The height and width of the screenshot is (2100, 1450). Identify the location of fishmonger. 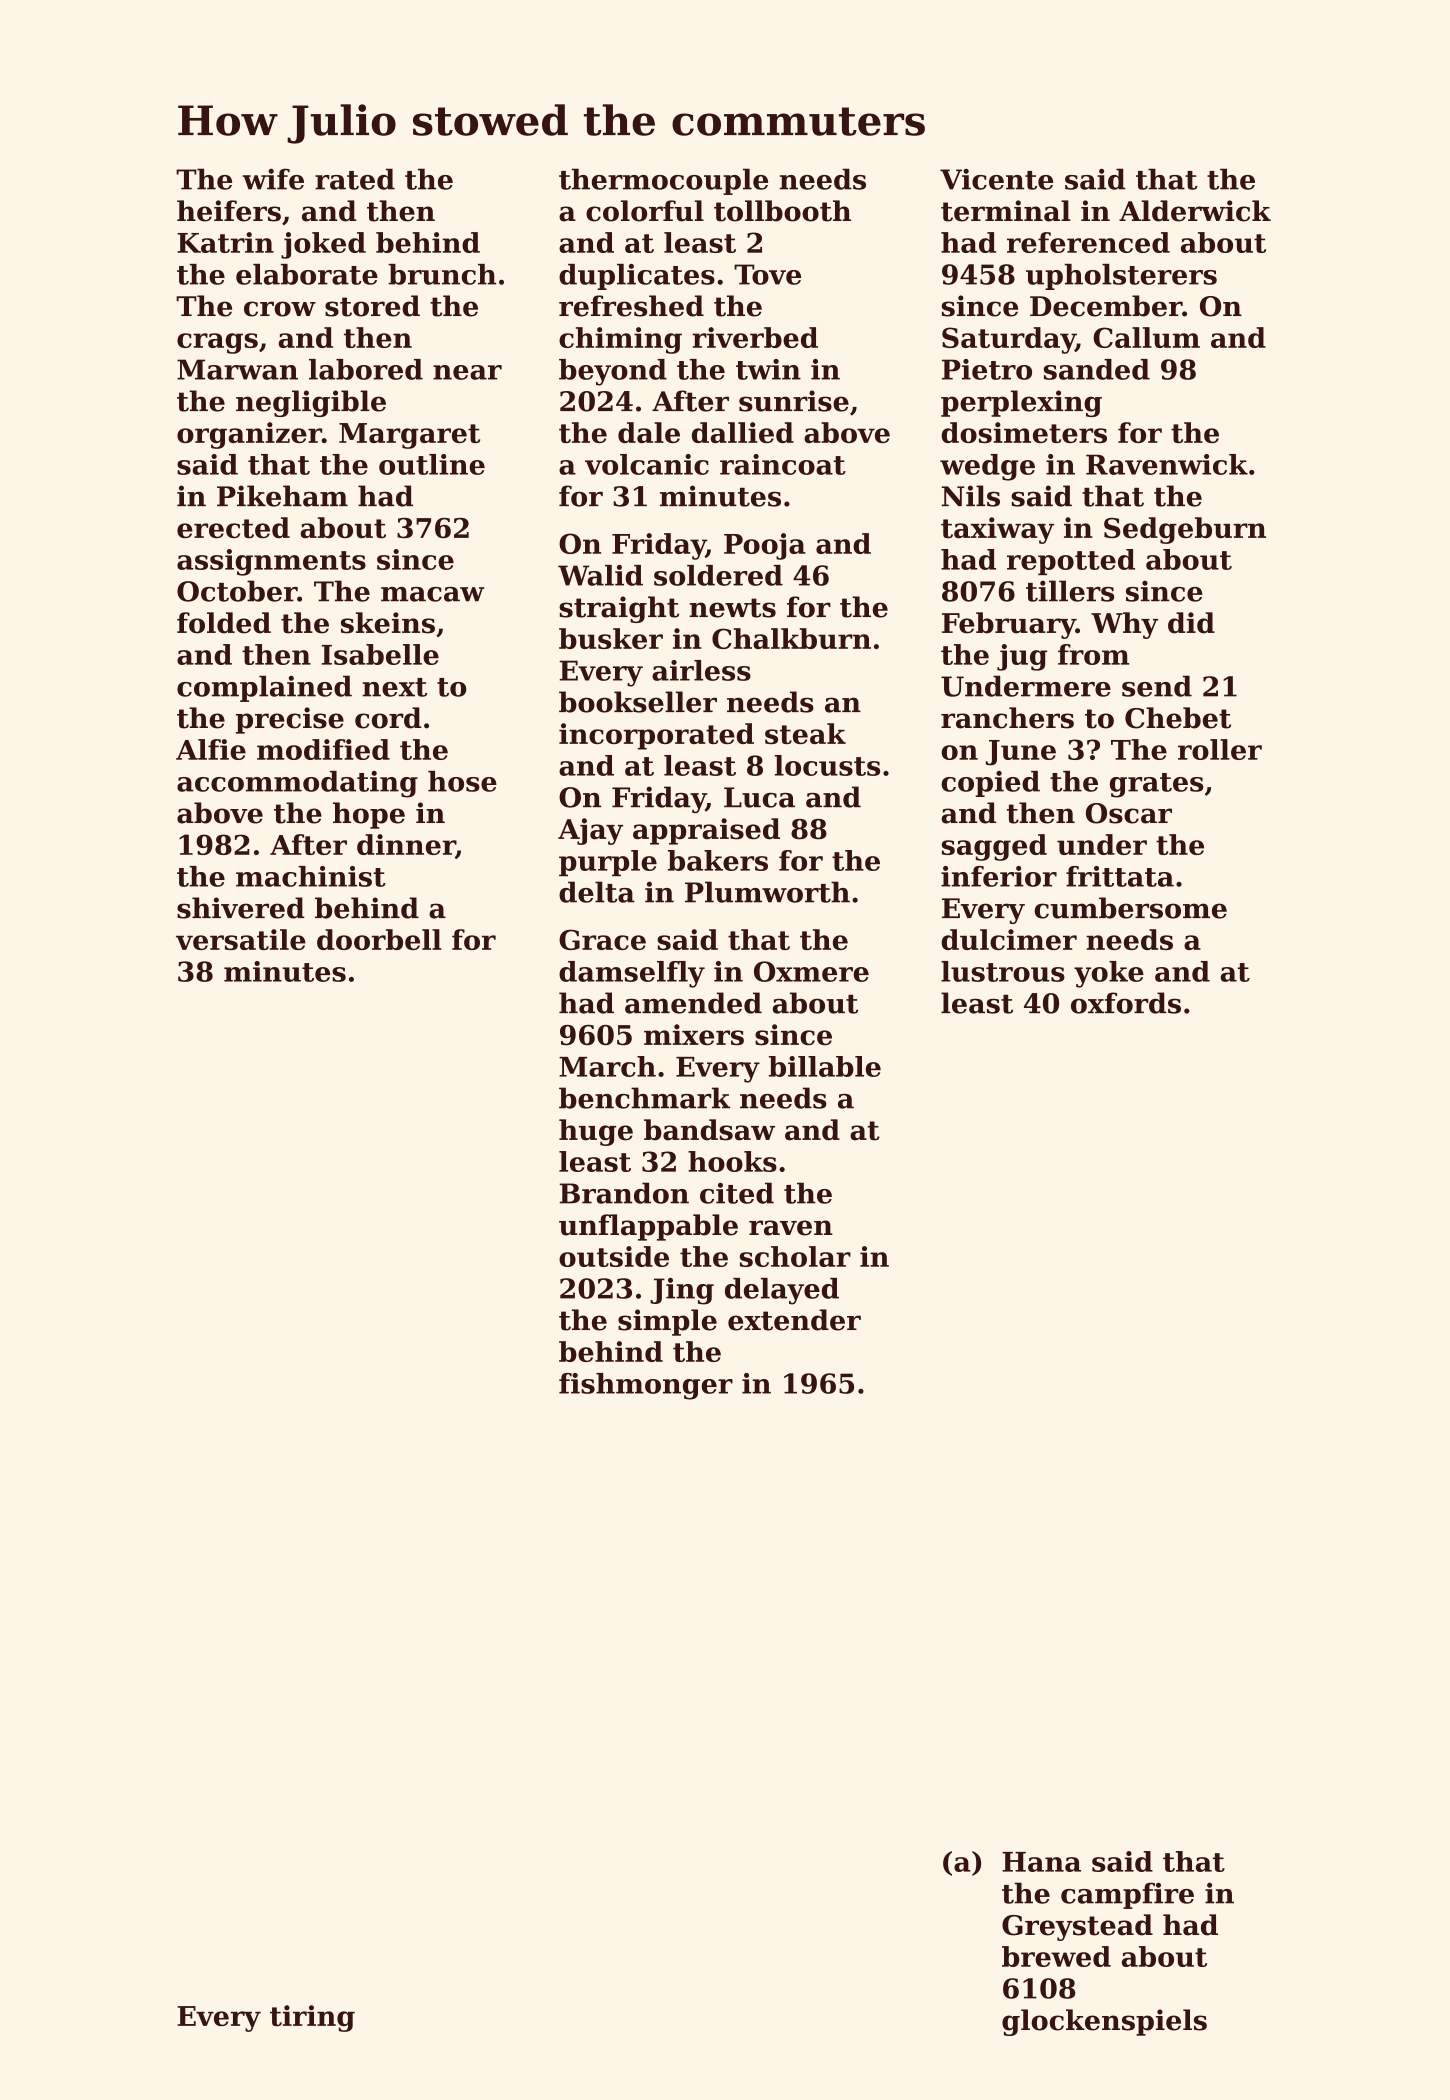
(646, 1386).
